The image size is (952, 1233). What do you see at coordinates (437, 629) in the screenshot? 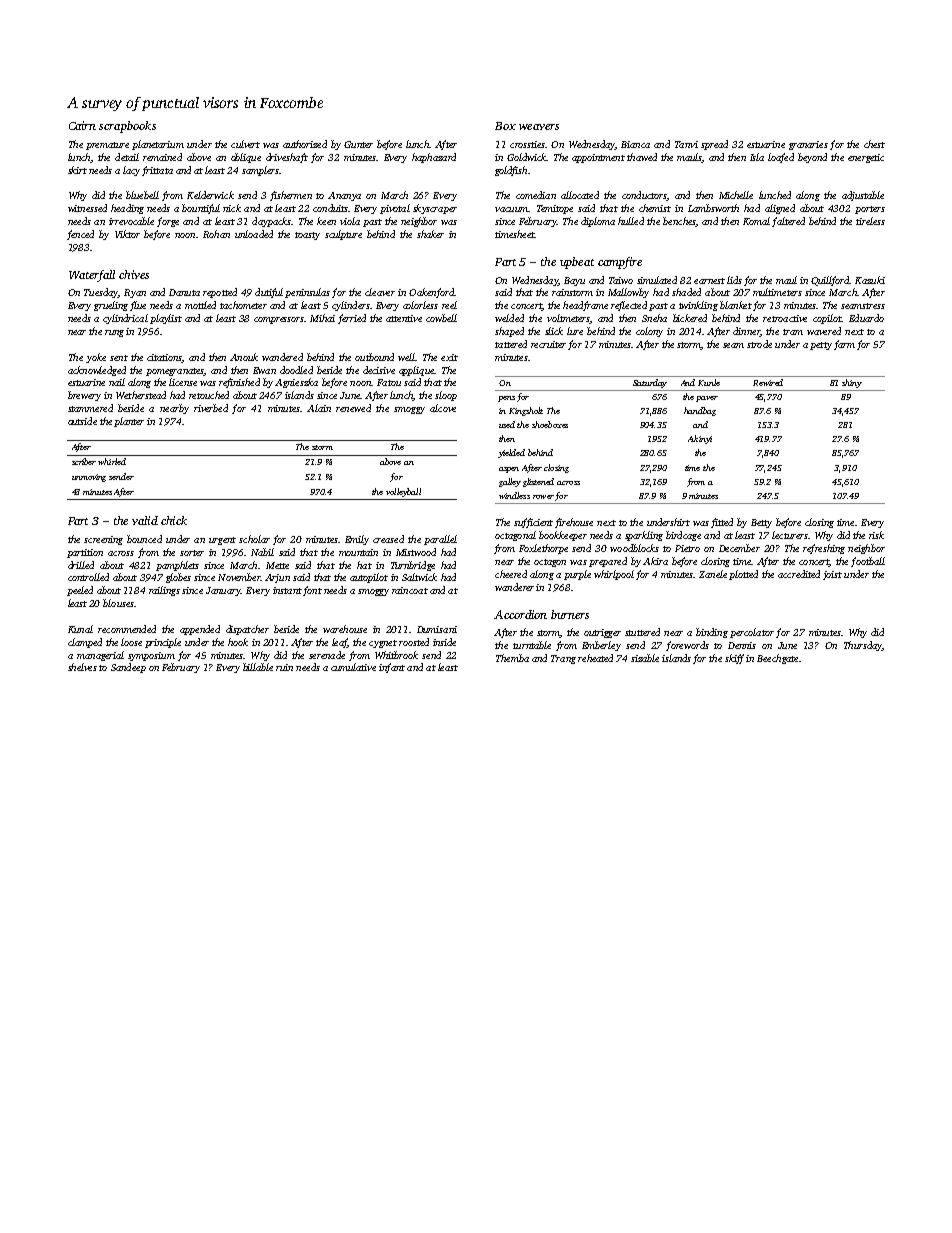
I see `Dumisani` at bounding box center [437, 629].
